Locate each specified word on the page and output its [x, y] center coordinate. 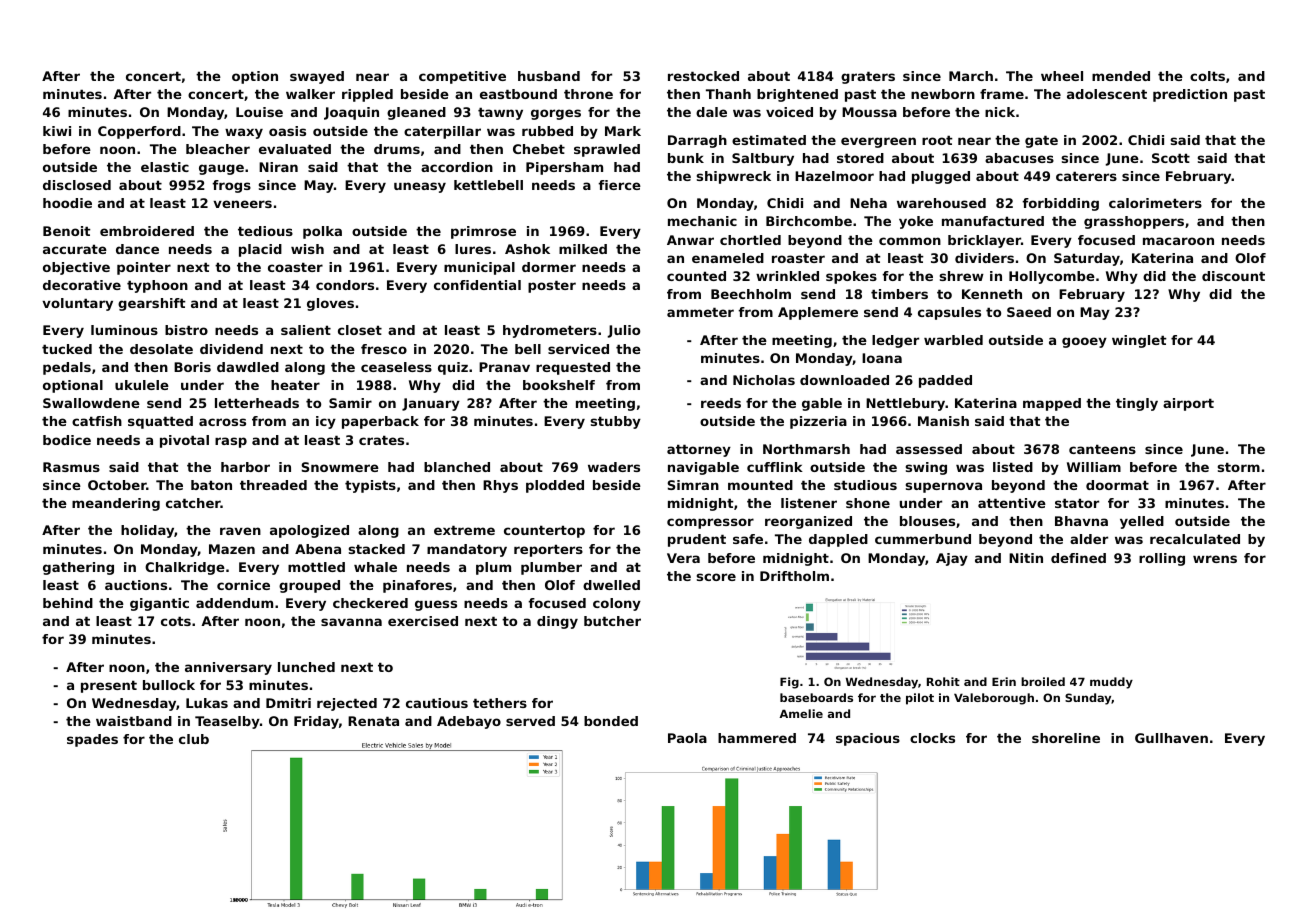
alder [1089, 539]
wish [307, 249]
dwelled [611, 585]
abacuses [1019, 158]
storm [1239, 467]
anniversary [228, 668]
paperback [380, 422]
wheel [1062, 76]
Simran [693, 485]
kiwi [57, 131]
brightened [797, 95]
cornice [243, 585]
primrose [483, 232]
